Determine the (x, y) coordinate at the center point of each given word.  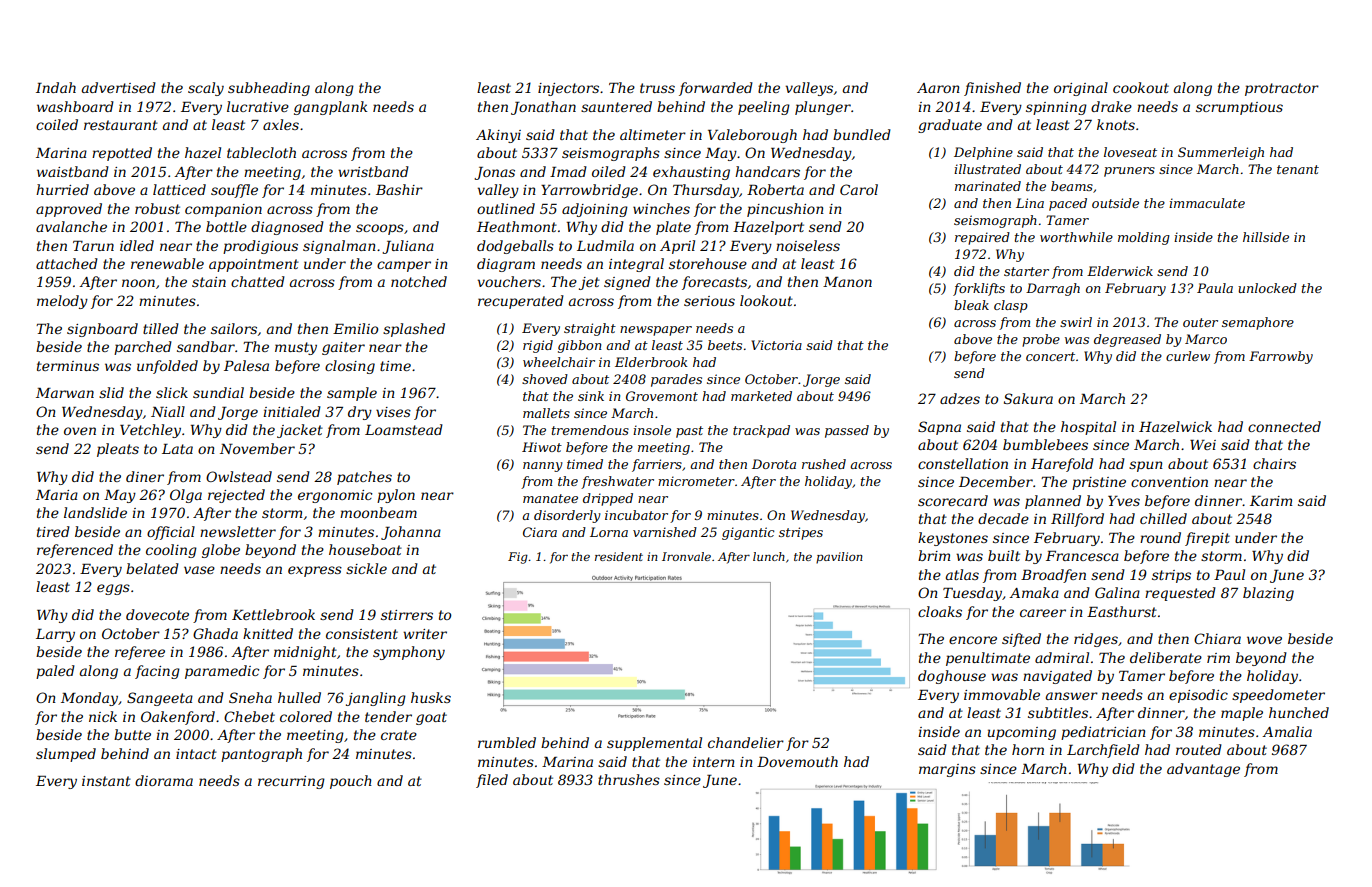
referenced (75, 551)
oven (80, 431)
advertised (119, 87)
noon (138, 283)
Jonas (494, 173)
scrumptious (1239, 108)
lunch (769, 556)
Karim (1271, 501)
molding (1144, 238)
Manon (847, 282)
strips (1171, 576)
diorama (164, 780)
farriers (657, 465)
